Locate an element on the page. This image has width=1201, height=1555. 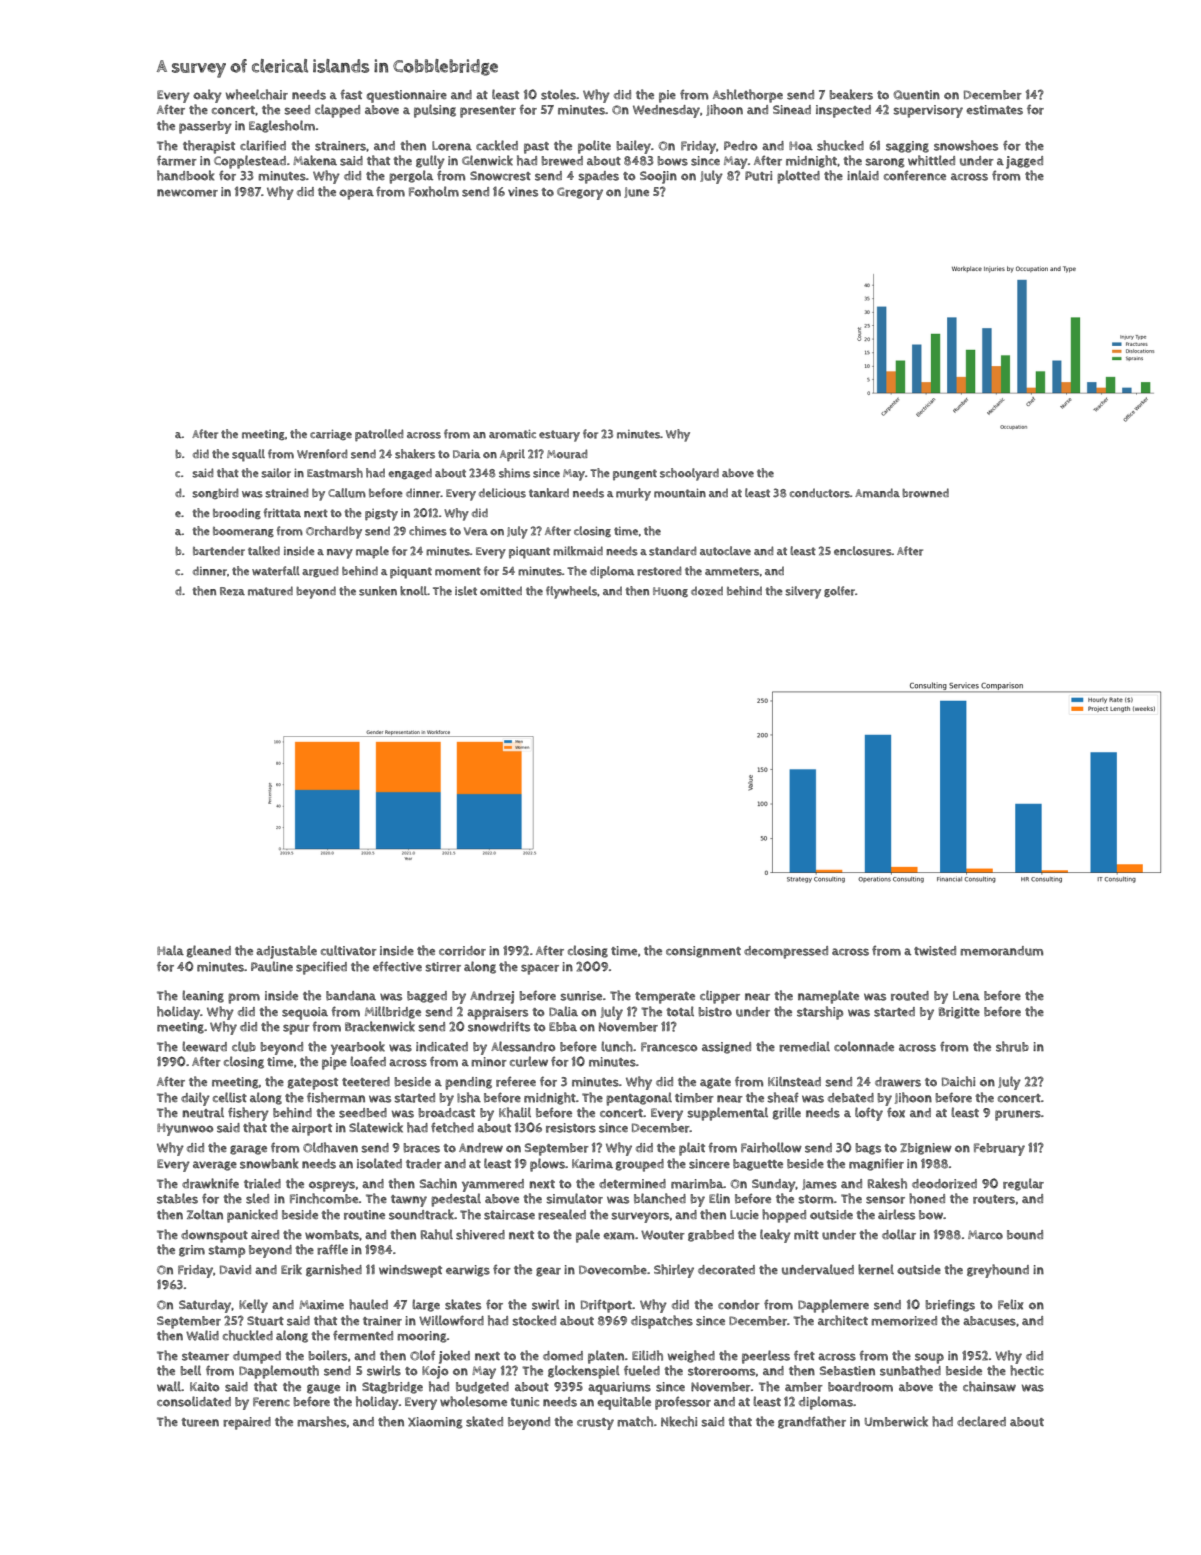
islet is located at coordinates (466, 591).
